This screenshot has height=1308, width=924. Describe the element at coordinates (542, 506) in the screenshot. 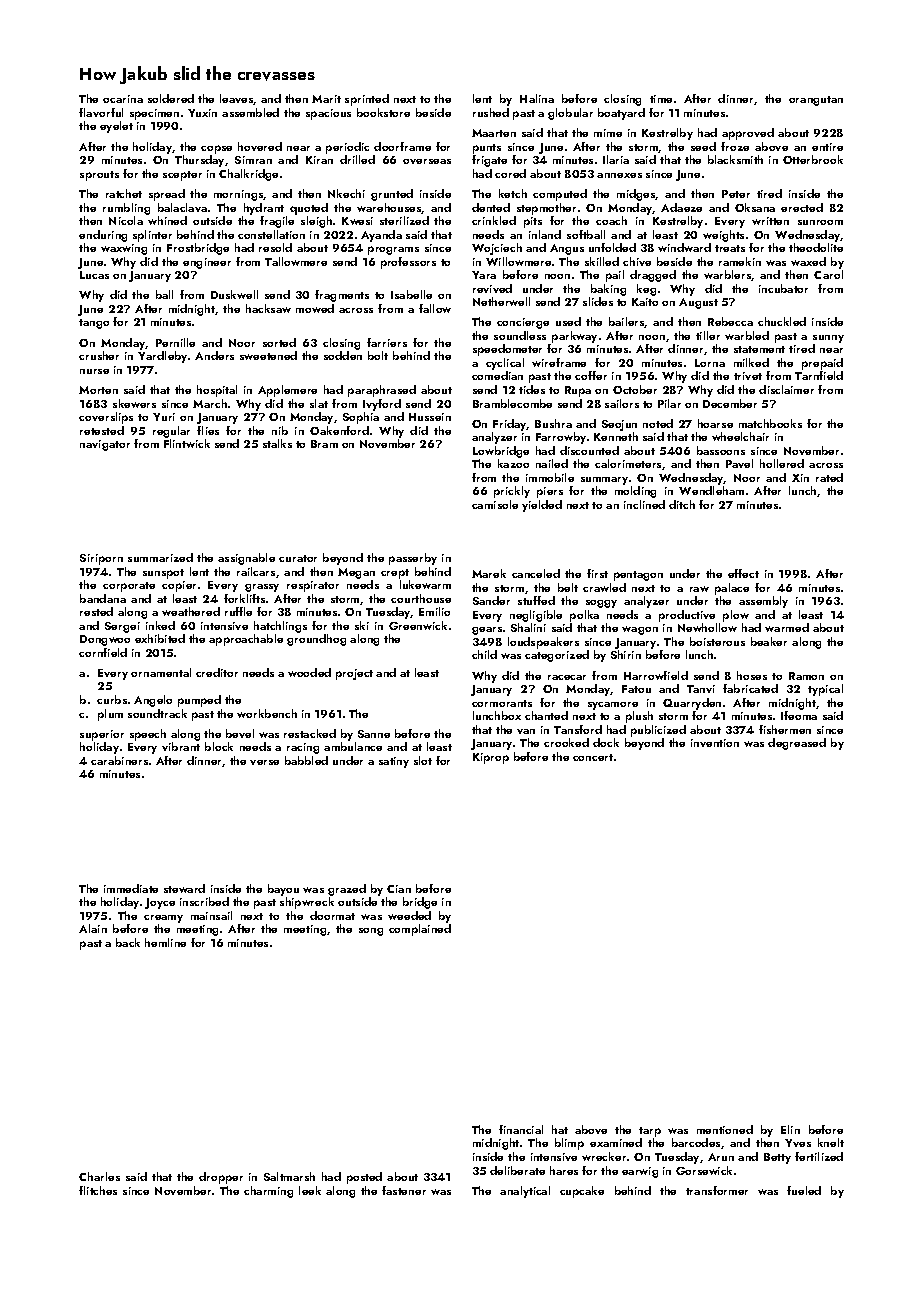

I see `yielded` at that location.
